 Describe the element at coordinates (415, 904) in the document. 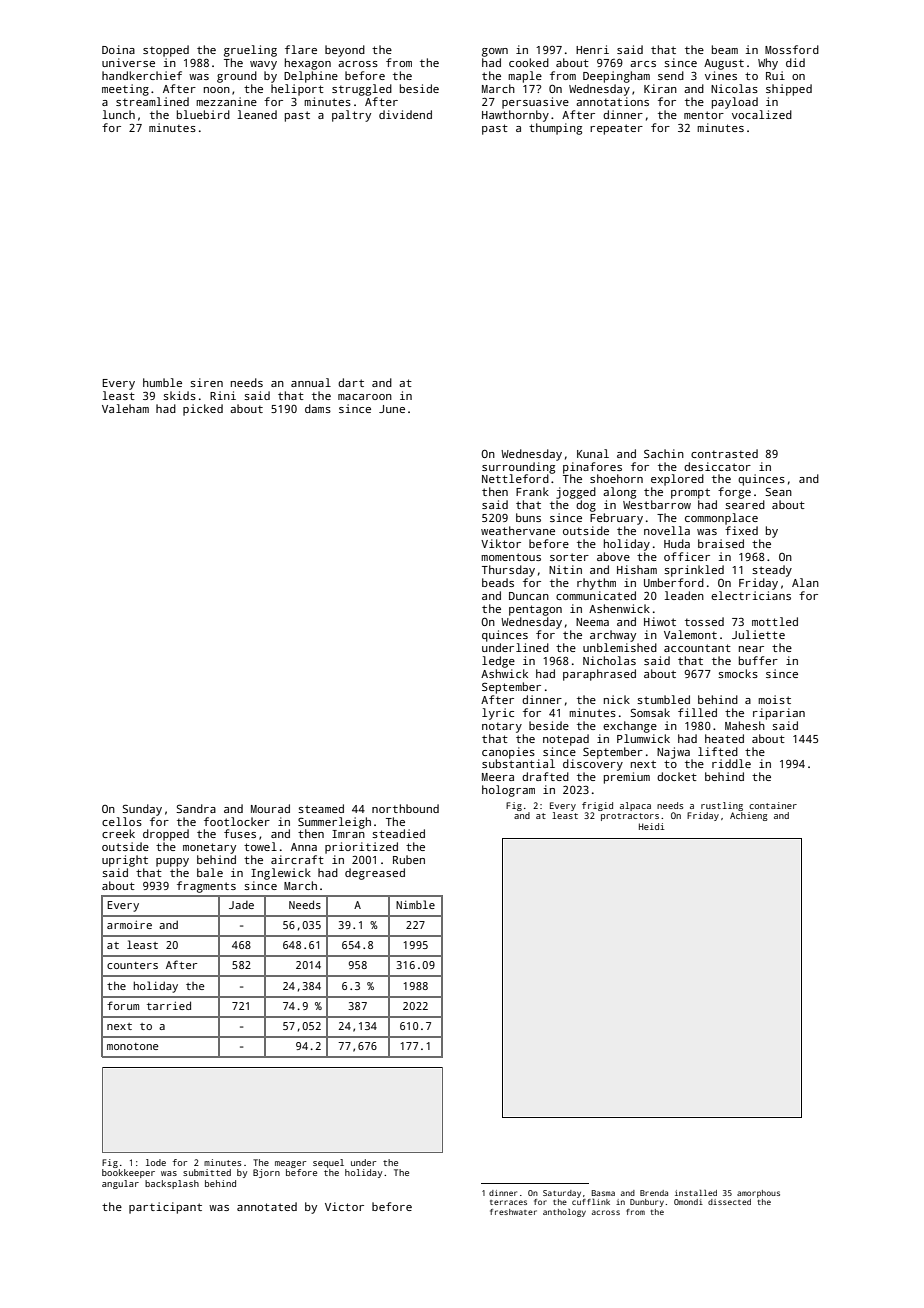

I see `Nimble` at that location.
